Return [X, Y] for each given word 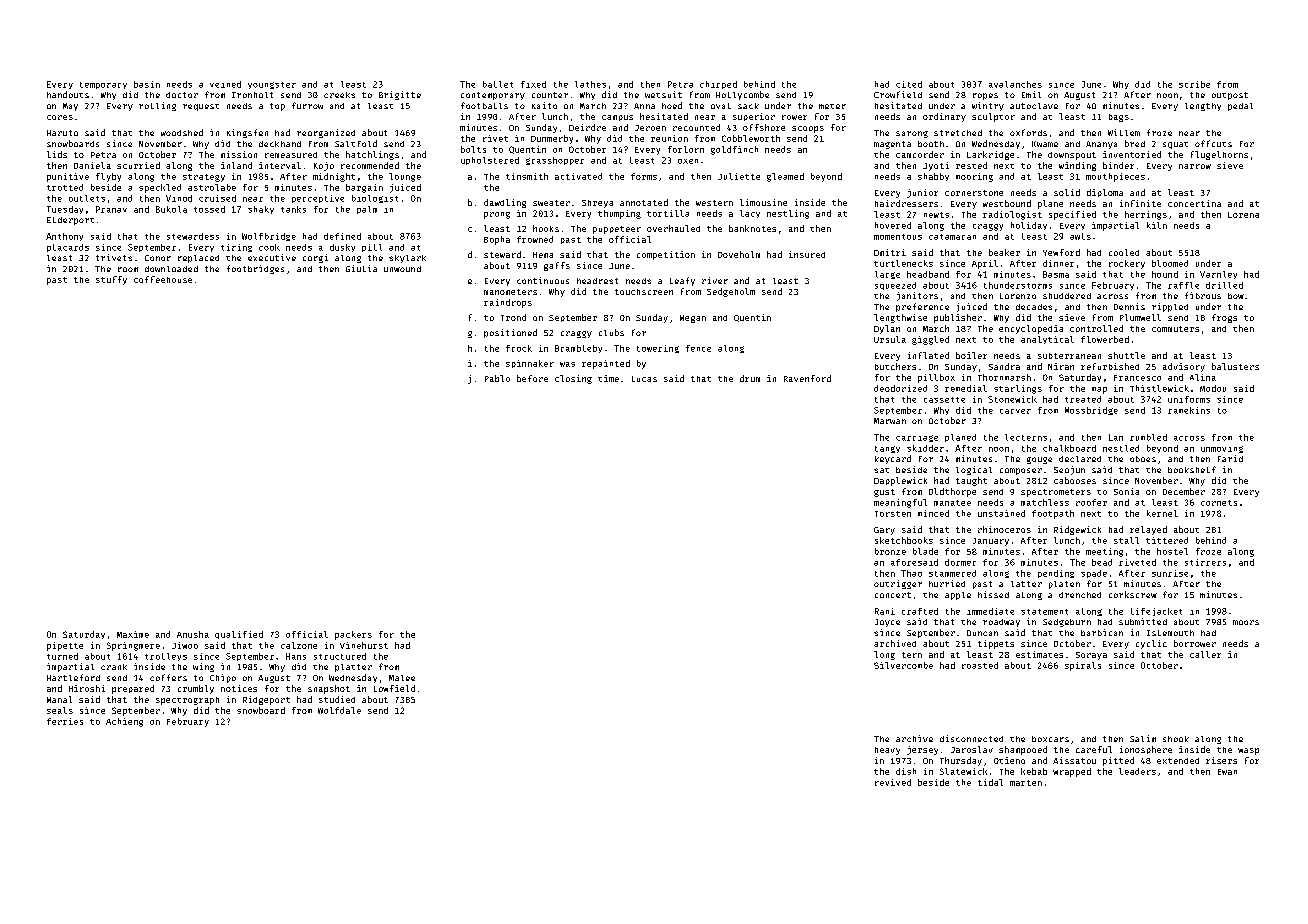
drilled [1224, 285]
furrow [307, 105]
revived [893, 782]
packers [353, 635]
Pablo [497, 378]
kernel [1162, 513]
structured [340, 656]
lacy [750, 214]
